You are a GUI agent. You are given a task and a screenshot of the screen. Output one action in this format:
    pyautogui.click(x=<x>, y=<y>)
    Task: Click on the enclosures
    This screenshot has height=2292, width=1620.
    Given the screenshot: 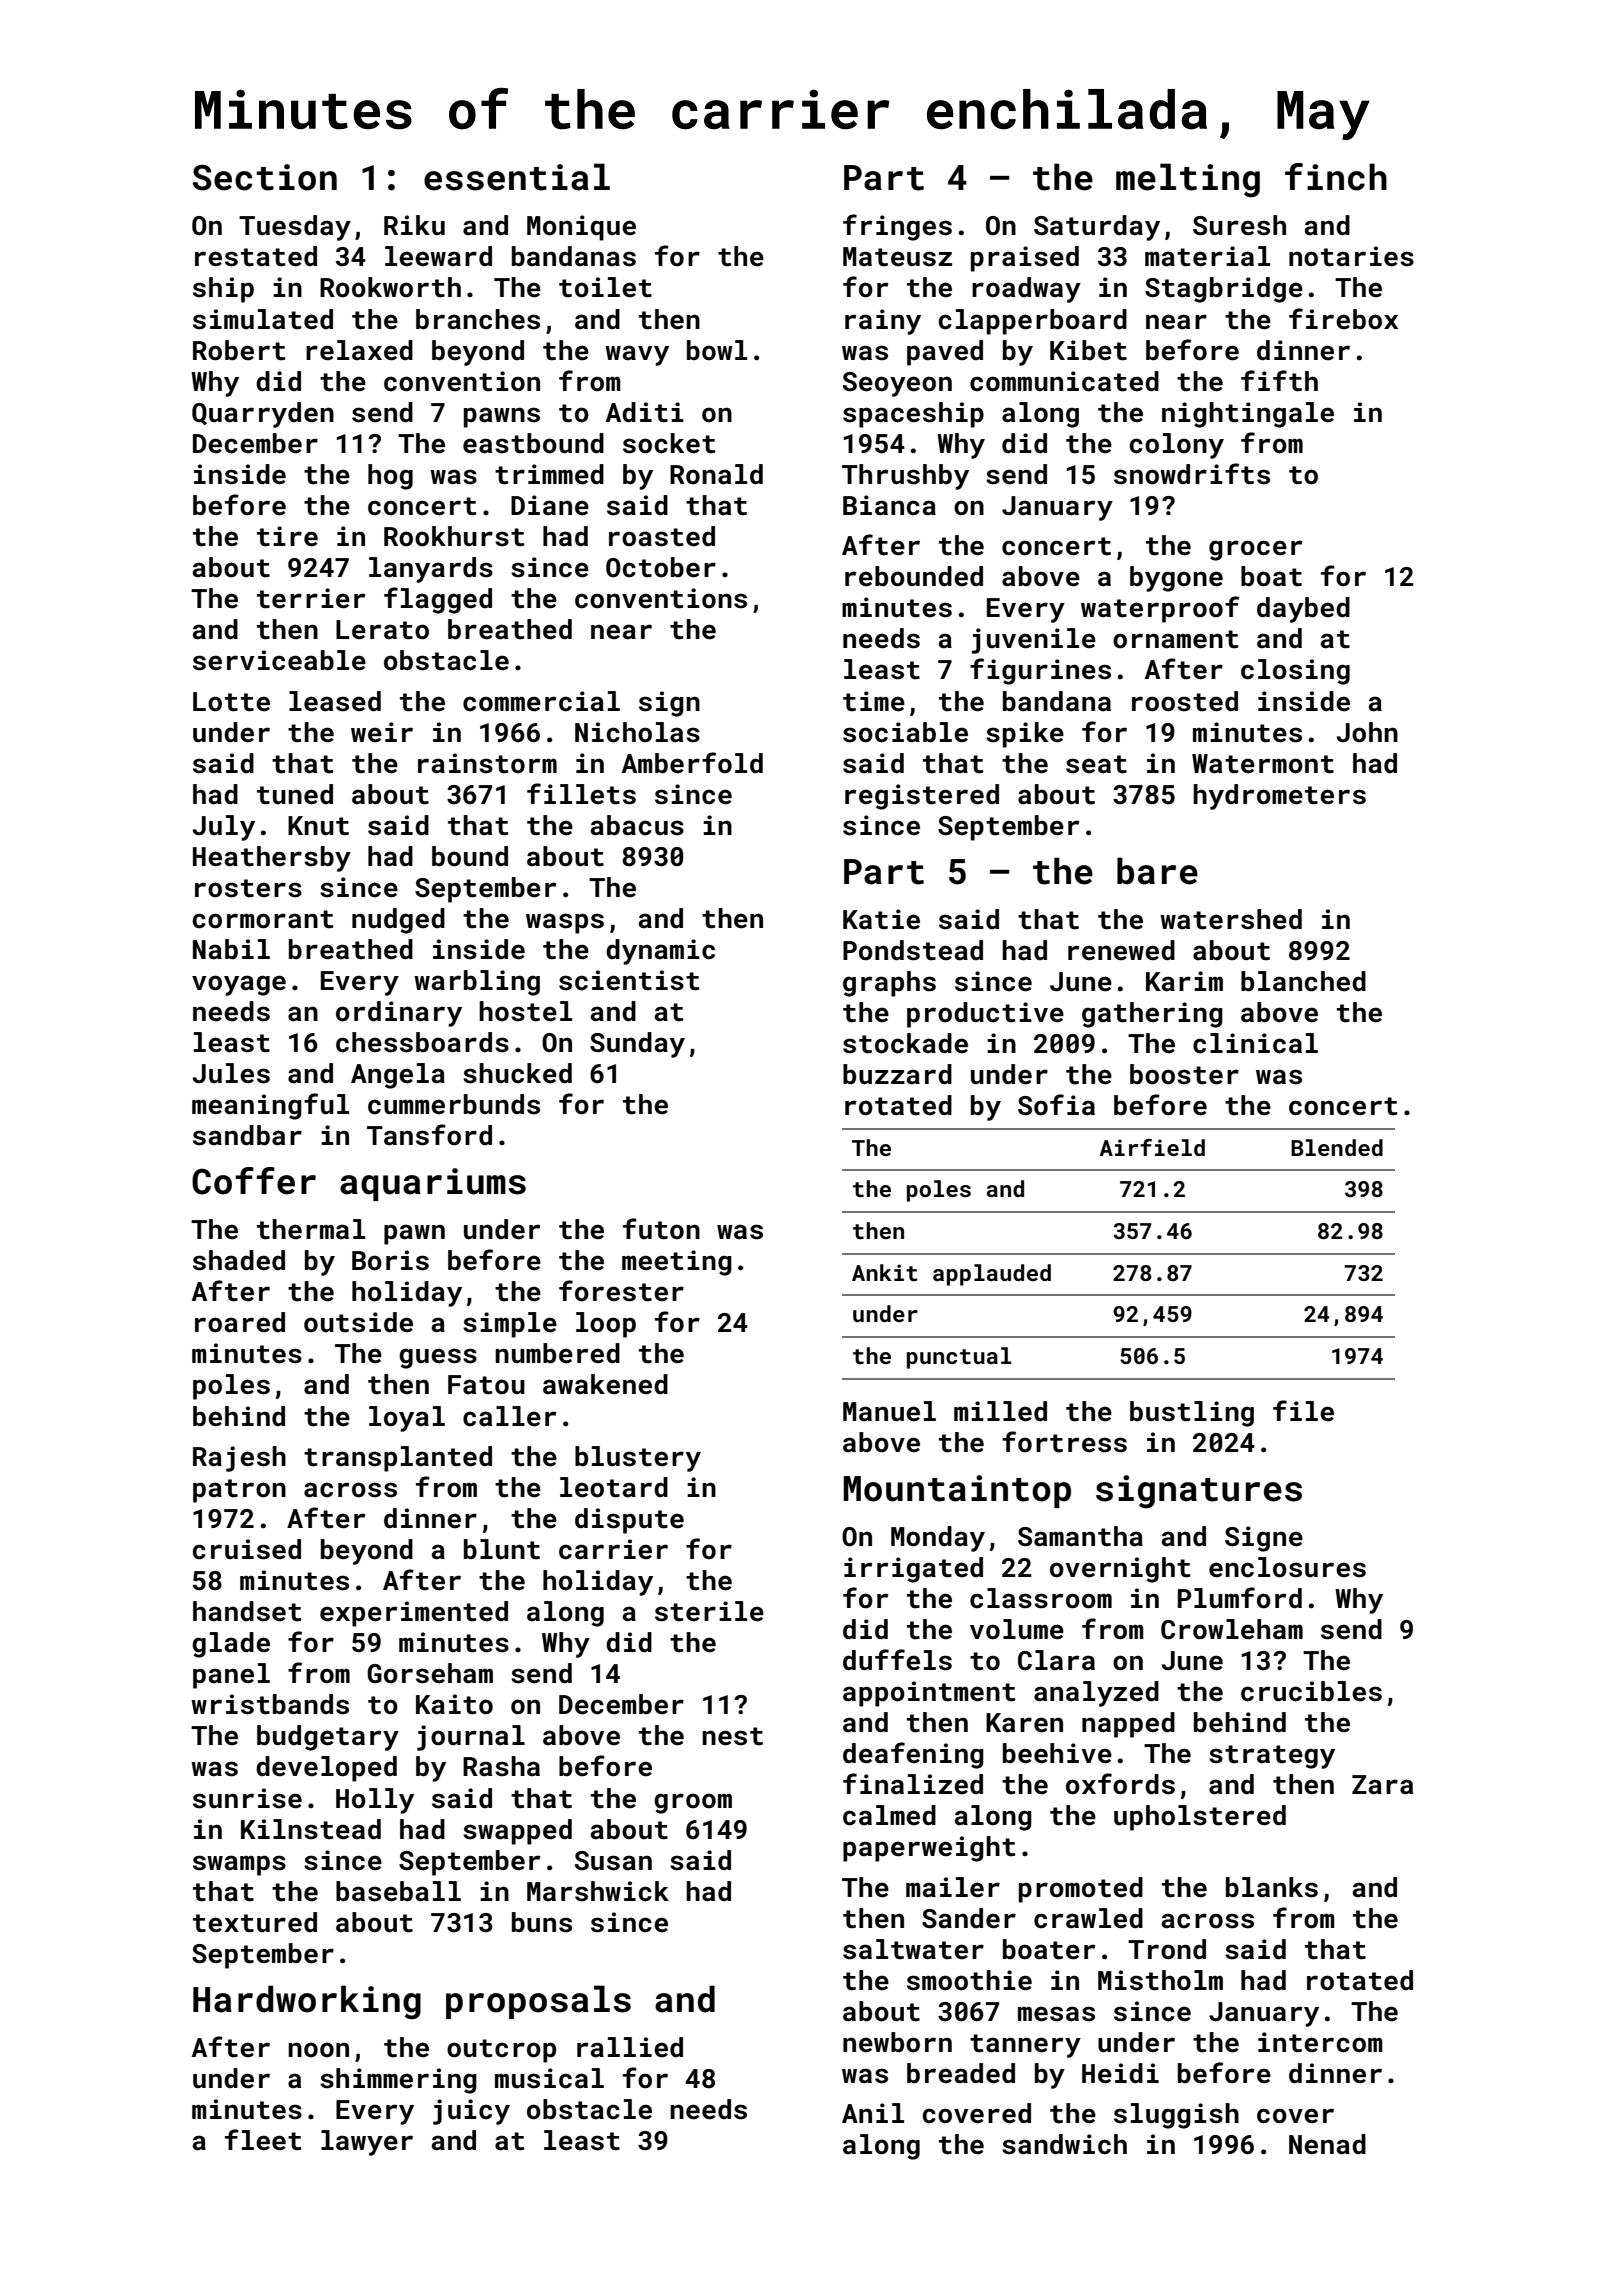 What is the action you would take?
    pyautogui.click(x=1287, y=1567)
